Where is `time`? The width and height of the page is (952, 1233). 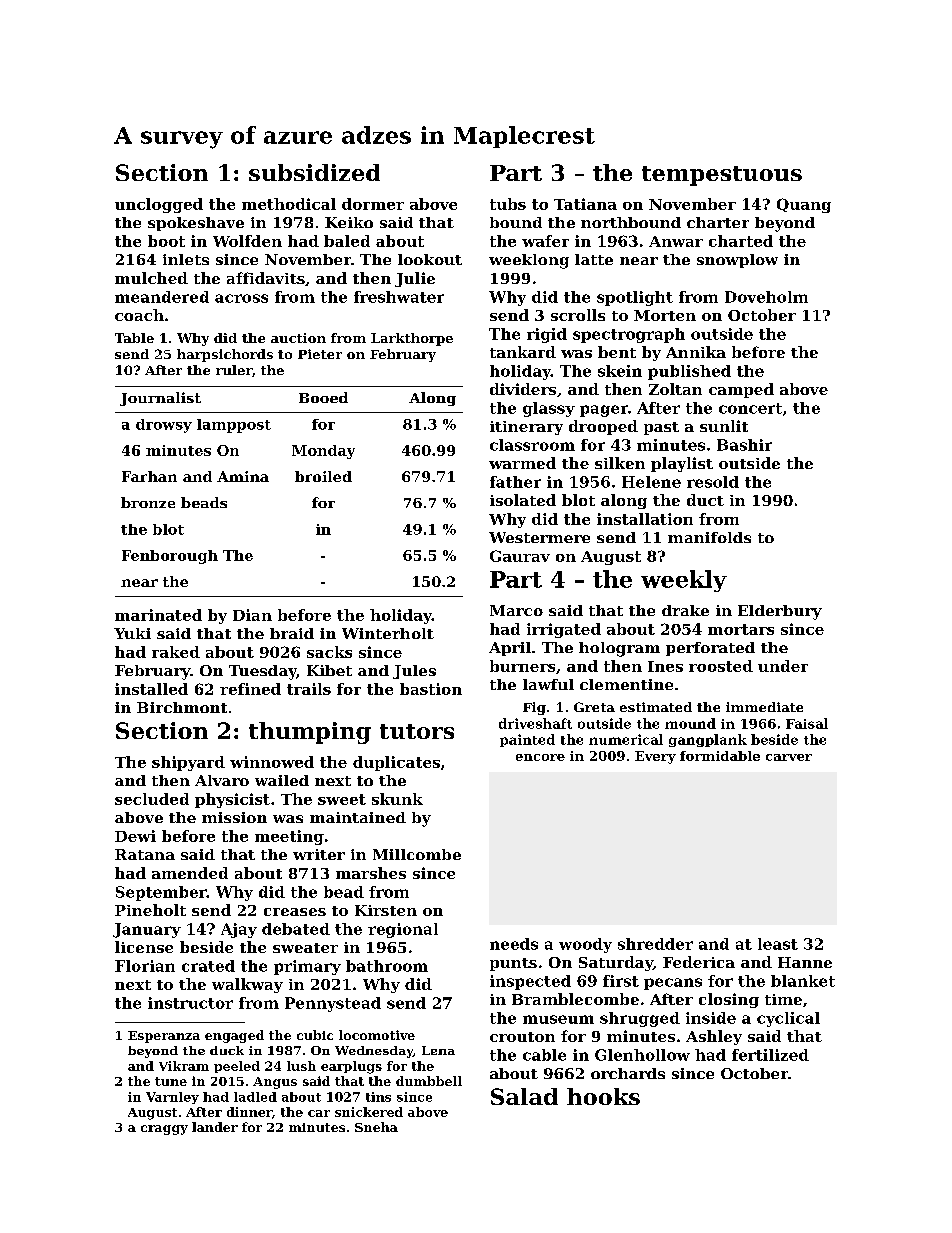
time is located at coordinates (783, 999).
